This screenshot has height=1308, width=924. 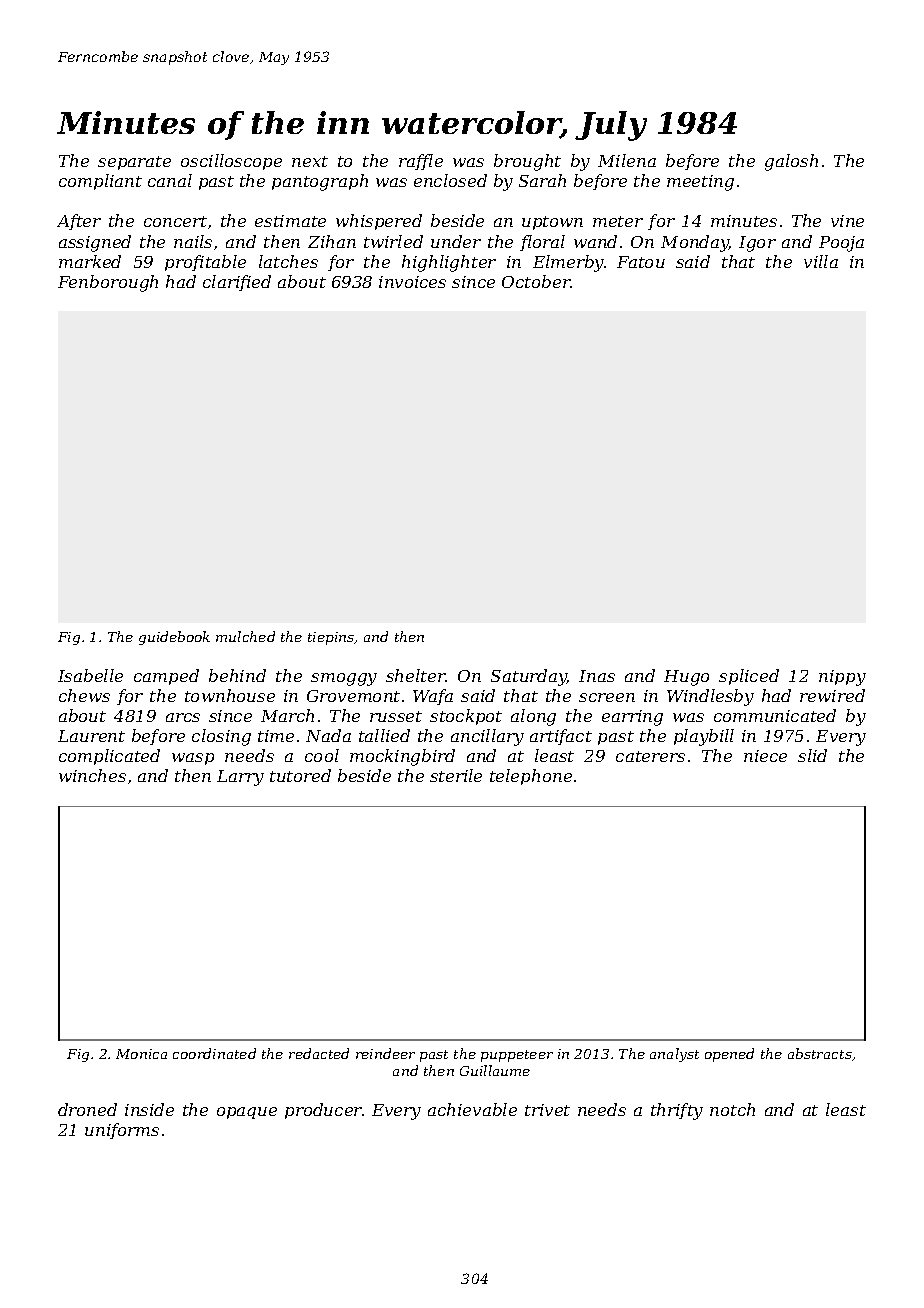 What do you see at coordinates (821, 261) in the screenshot?
I see `villa` at bounding box center [821, 261].
